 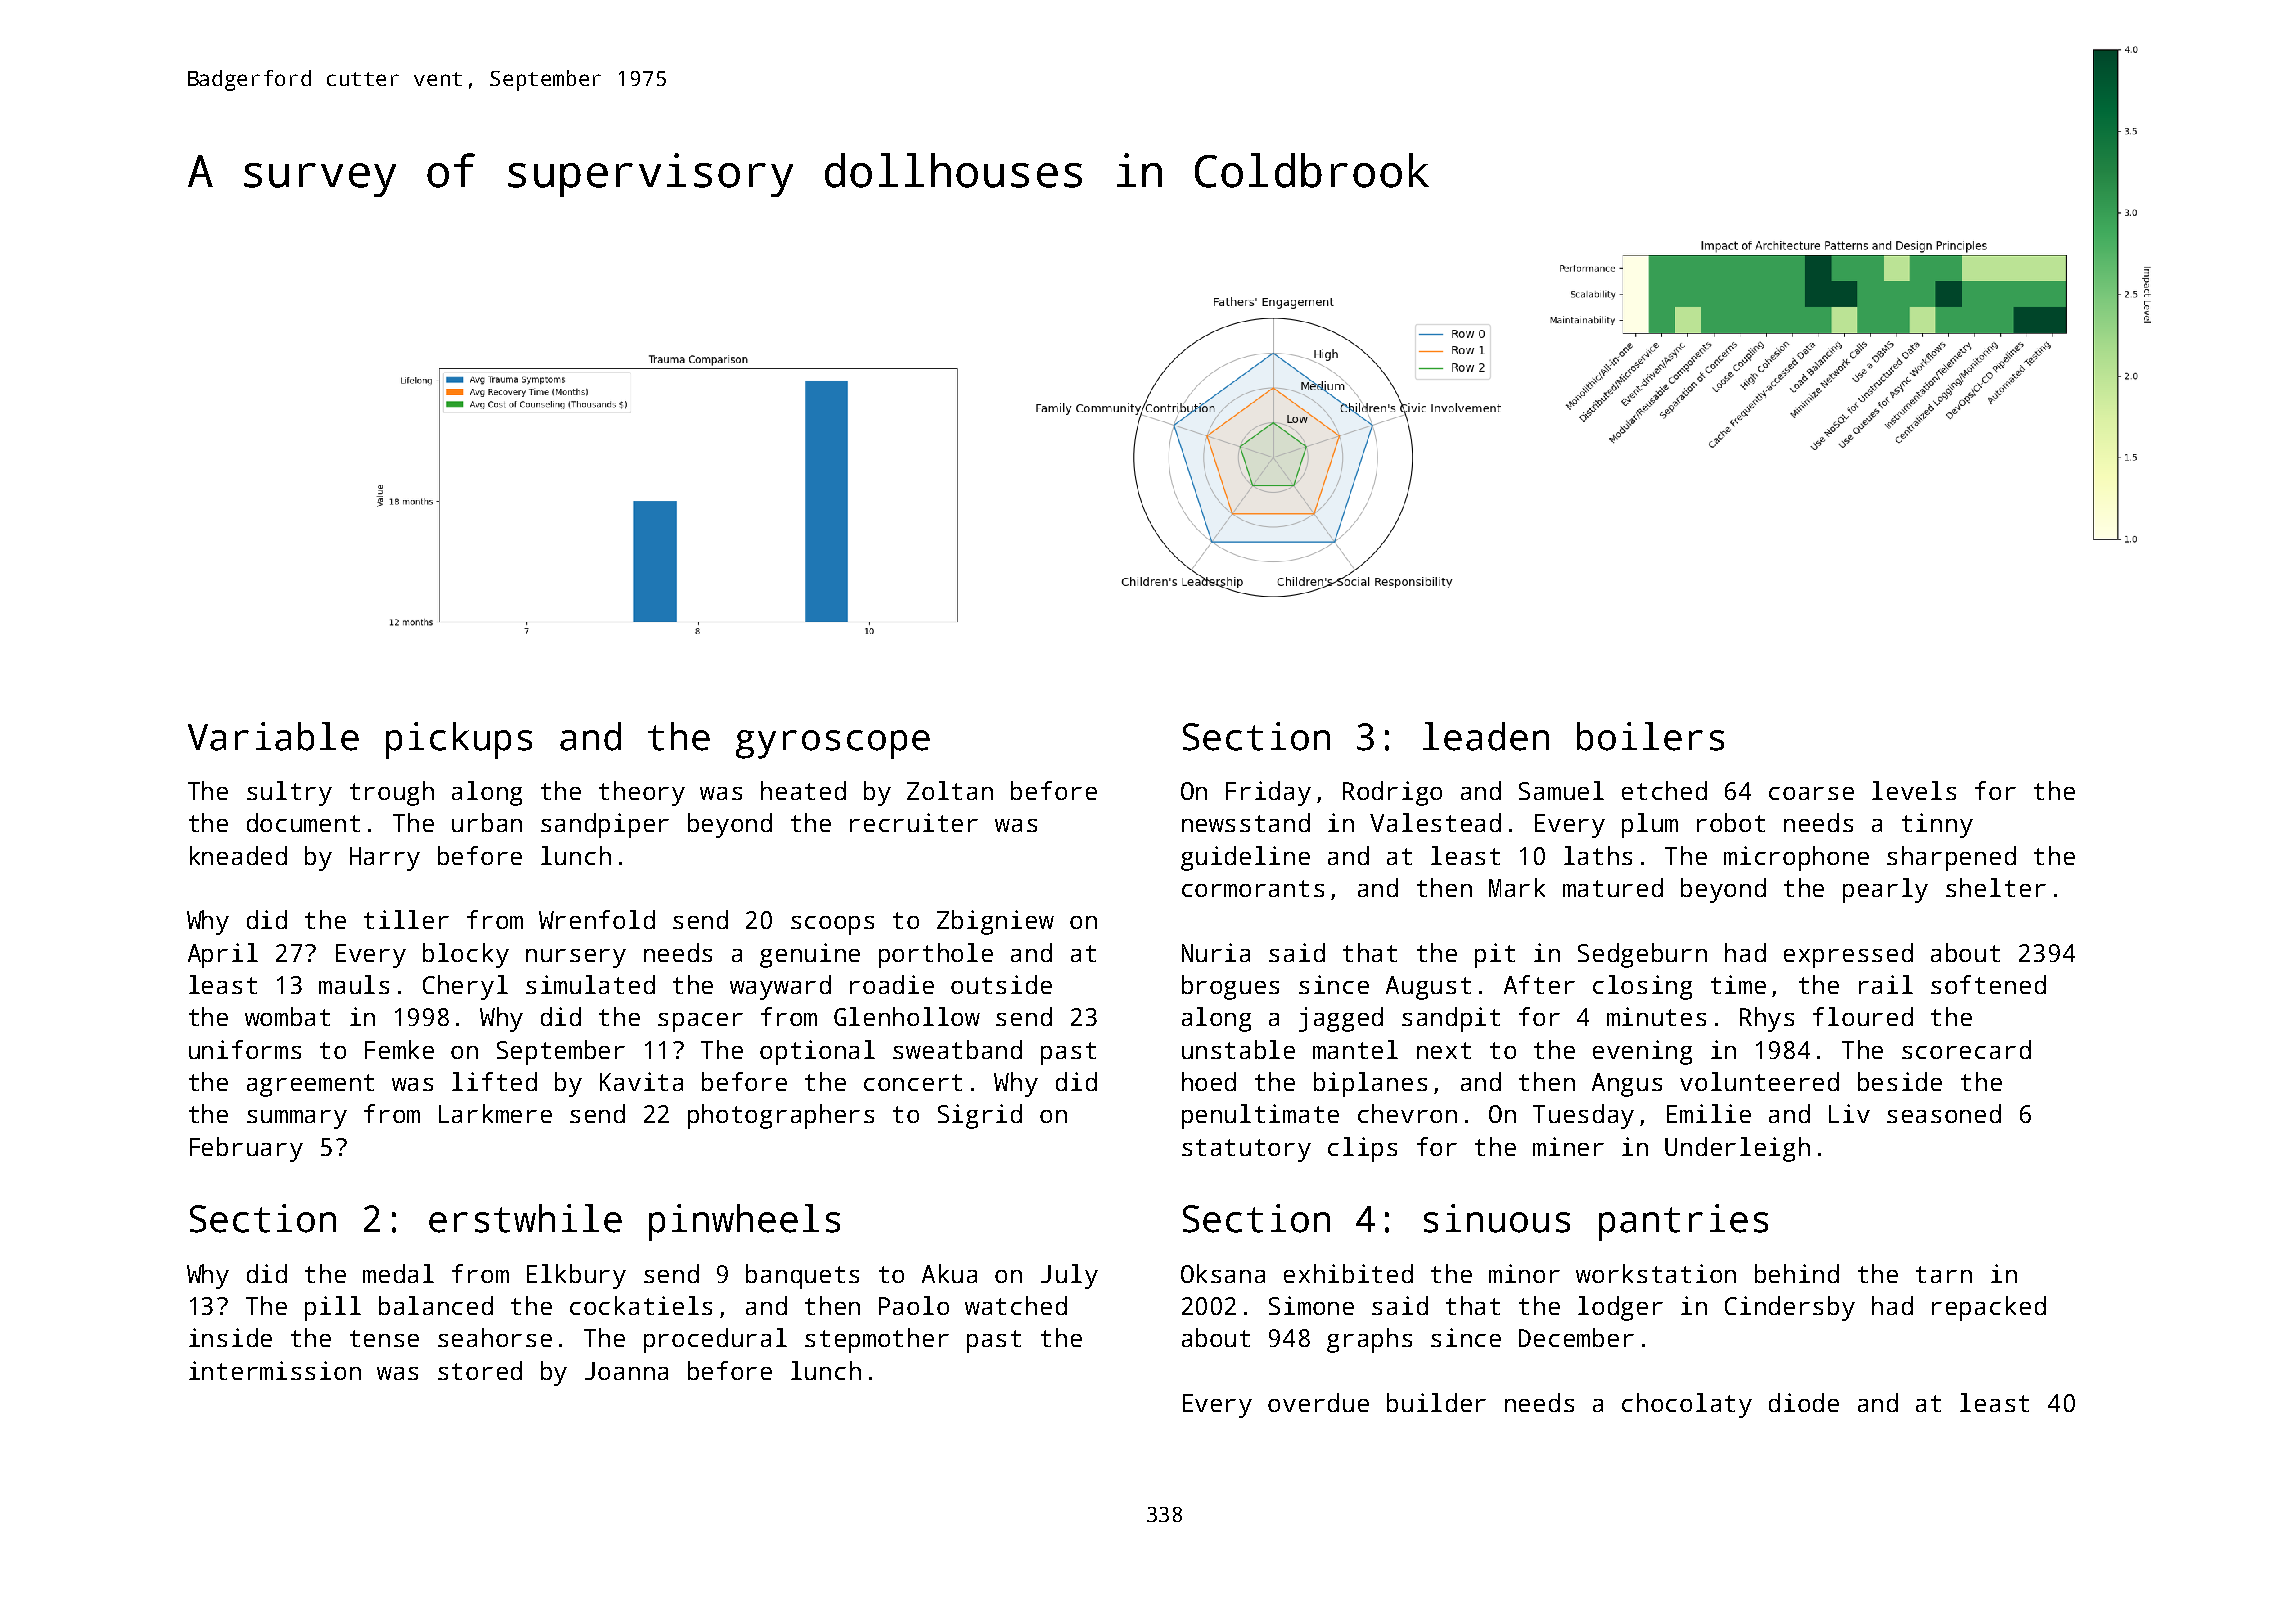 I want to click on agreement, so click(x=310, y=1085).
